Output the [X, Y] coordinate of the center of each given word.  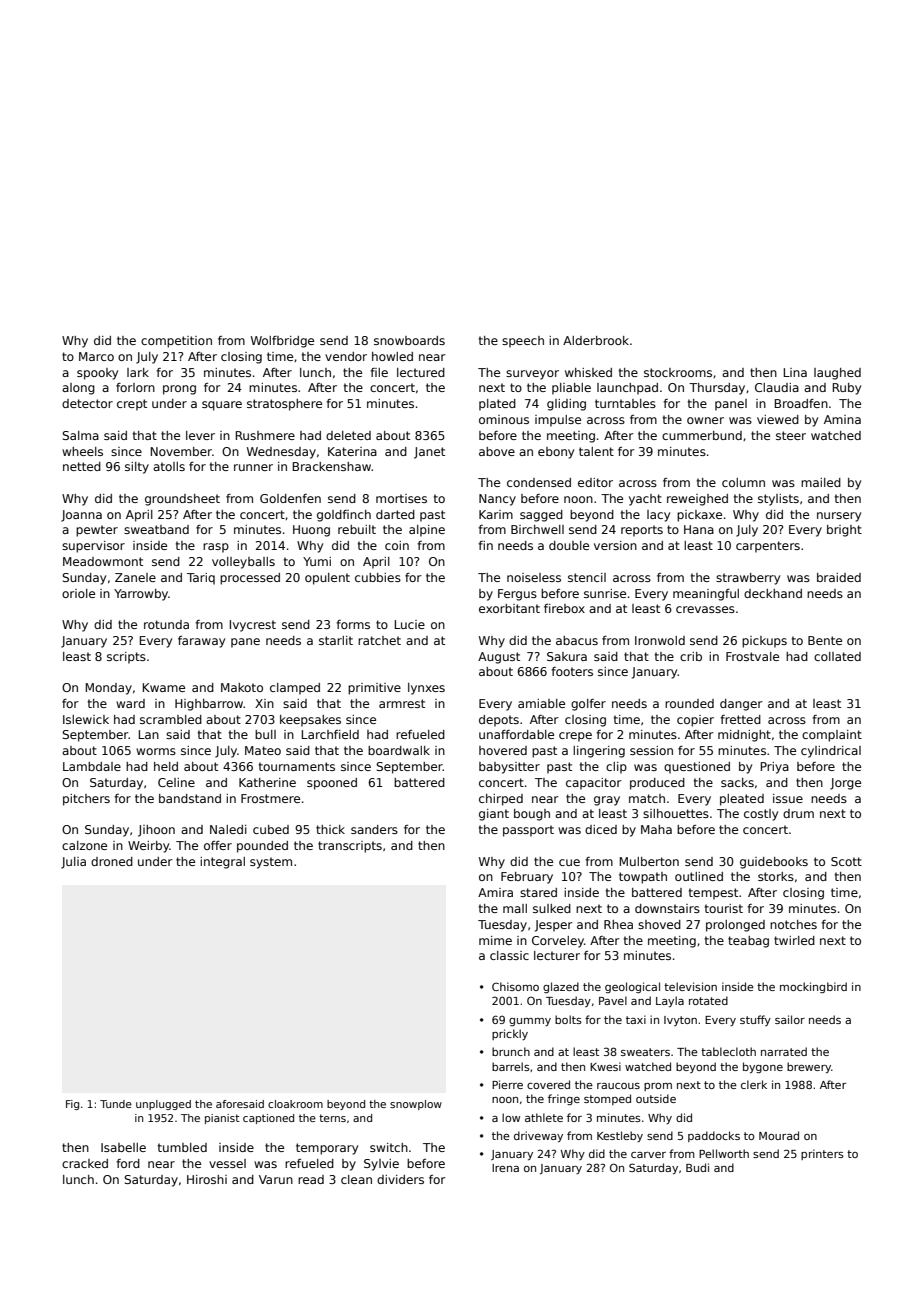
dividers [400, 1179]
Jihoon [156, 831]
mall [515, 908]
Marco [96, 356]
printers [822, 1154]
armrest [402, 703]
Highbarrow [209, 705]
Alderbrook [596, 340]
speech [523, 342]
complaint [832, 736]
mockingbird [813, 987]
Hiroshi [207, 1179]
